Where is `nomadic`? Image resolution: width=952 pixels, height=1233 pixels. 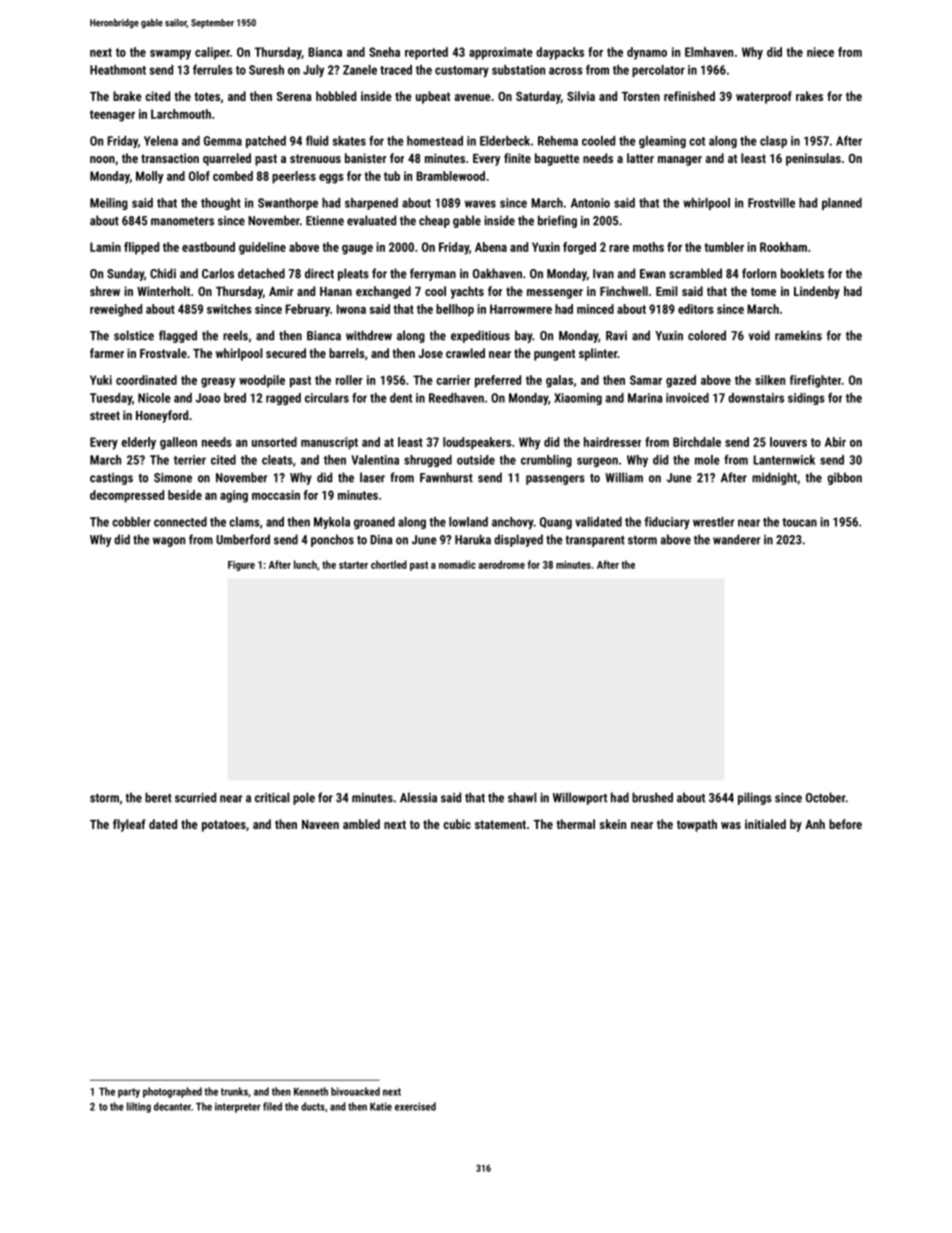 nomadic is located at coordinates (457, 564).
